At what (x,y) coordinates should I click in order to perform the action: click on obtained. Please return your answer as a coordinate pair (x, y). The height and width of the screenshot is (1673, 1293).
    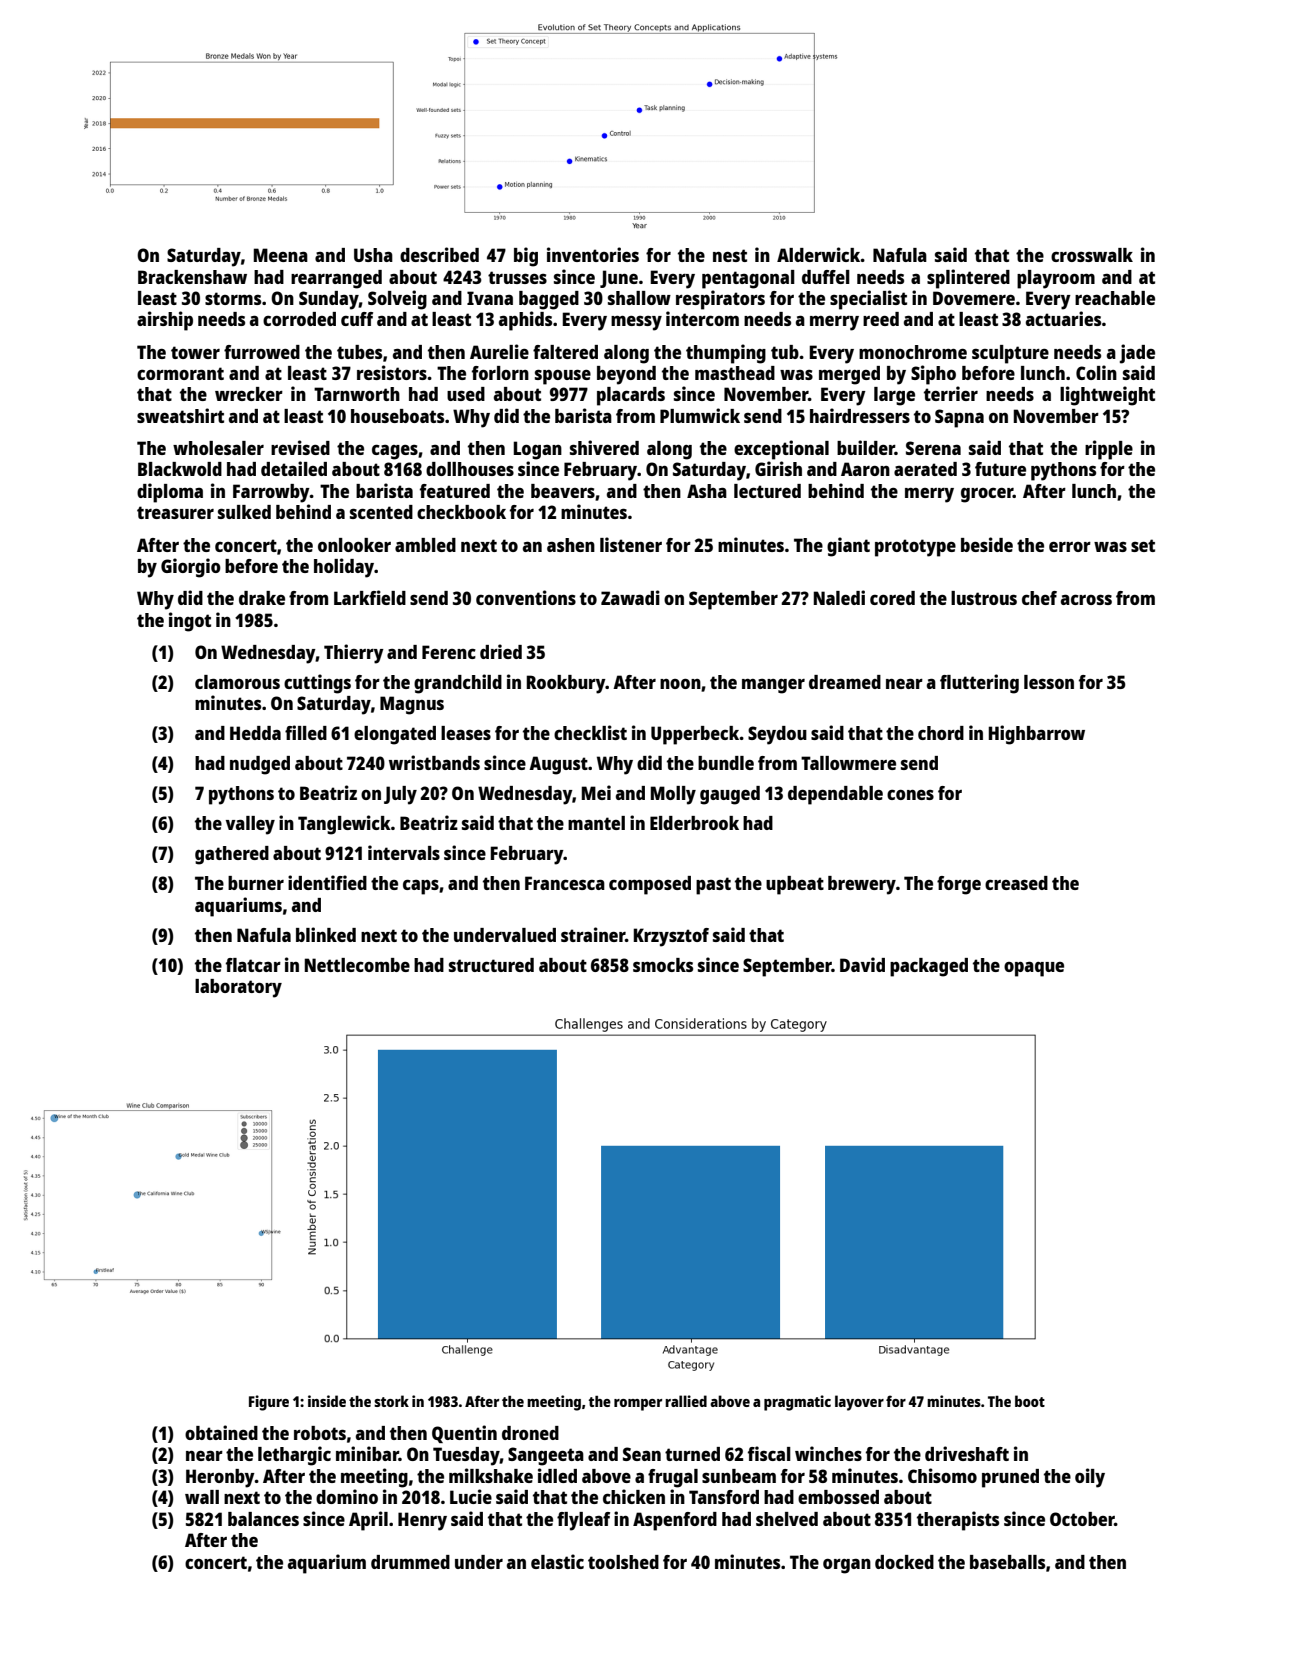
    Looking at the image, I should click on (221, 1432).
